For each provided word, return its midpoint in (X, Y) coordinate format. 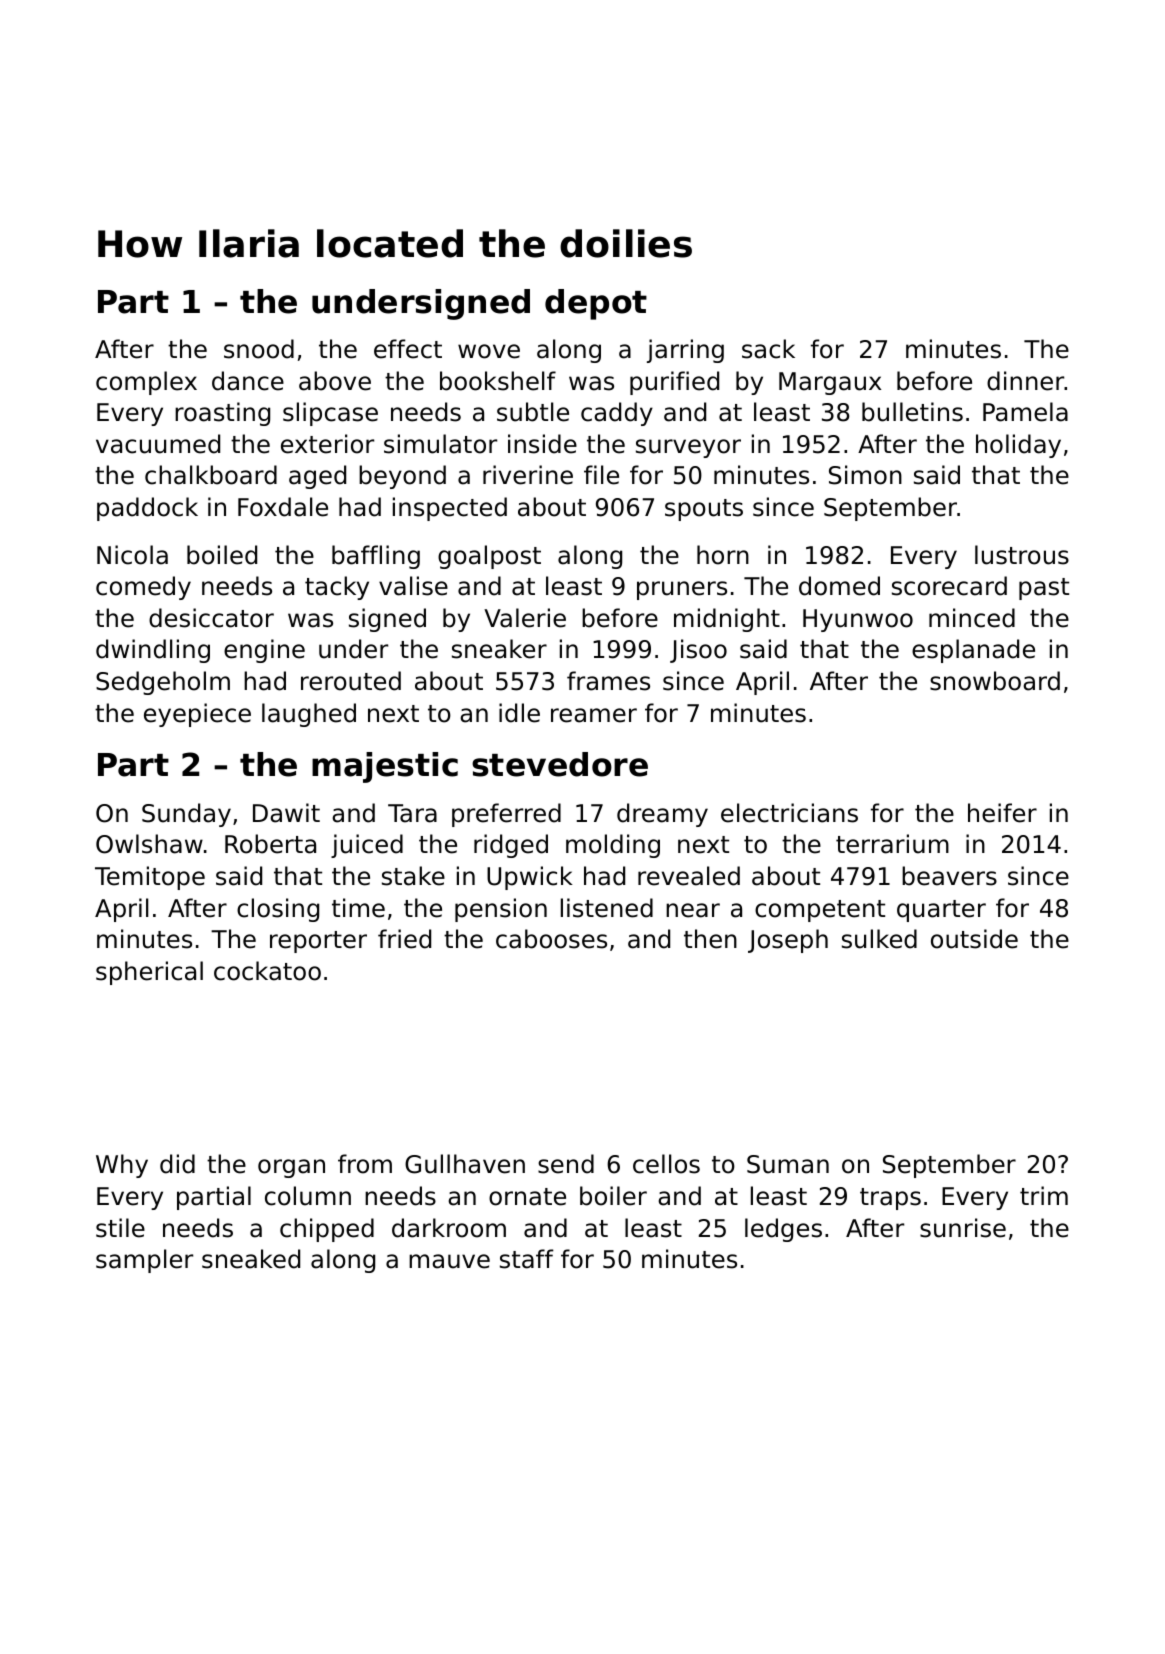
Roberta (270, 844)
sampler (144, 1261)
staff (527, 1259)
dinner (1026, 381)
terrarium (892, 844)
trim (1044, 1195)
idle (519, 713)
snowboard (995, 681)
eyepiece (197, 715)
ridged (511, 846)
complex (146, 383)
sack (768, 349)
